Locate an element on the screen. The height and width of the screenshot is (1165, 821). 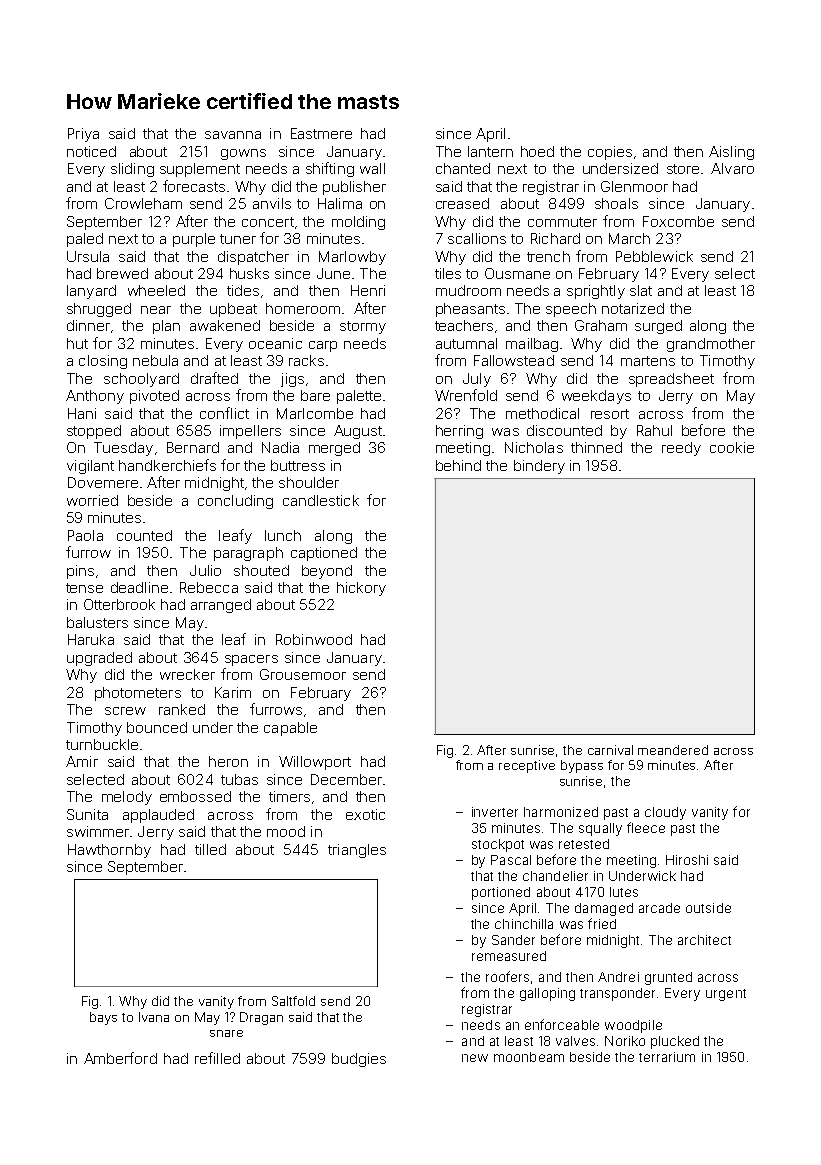
spreadsheet is located at coordinates (671, 380).
